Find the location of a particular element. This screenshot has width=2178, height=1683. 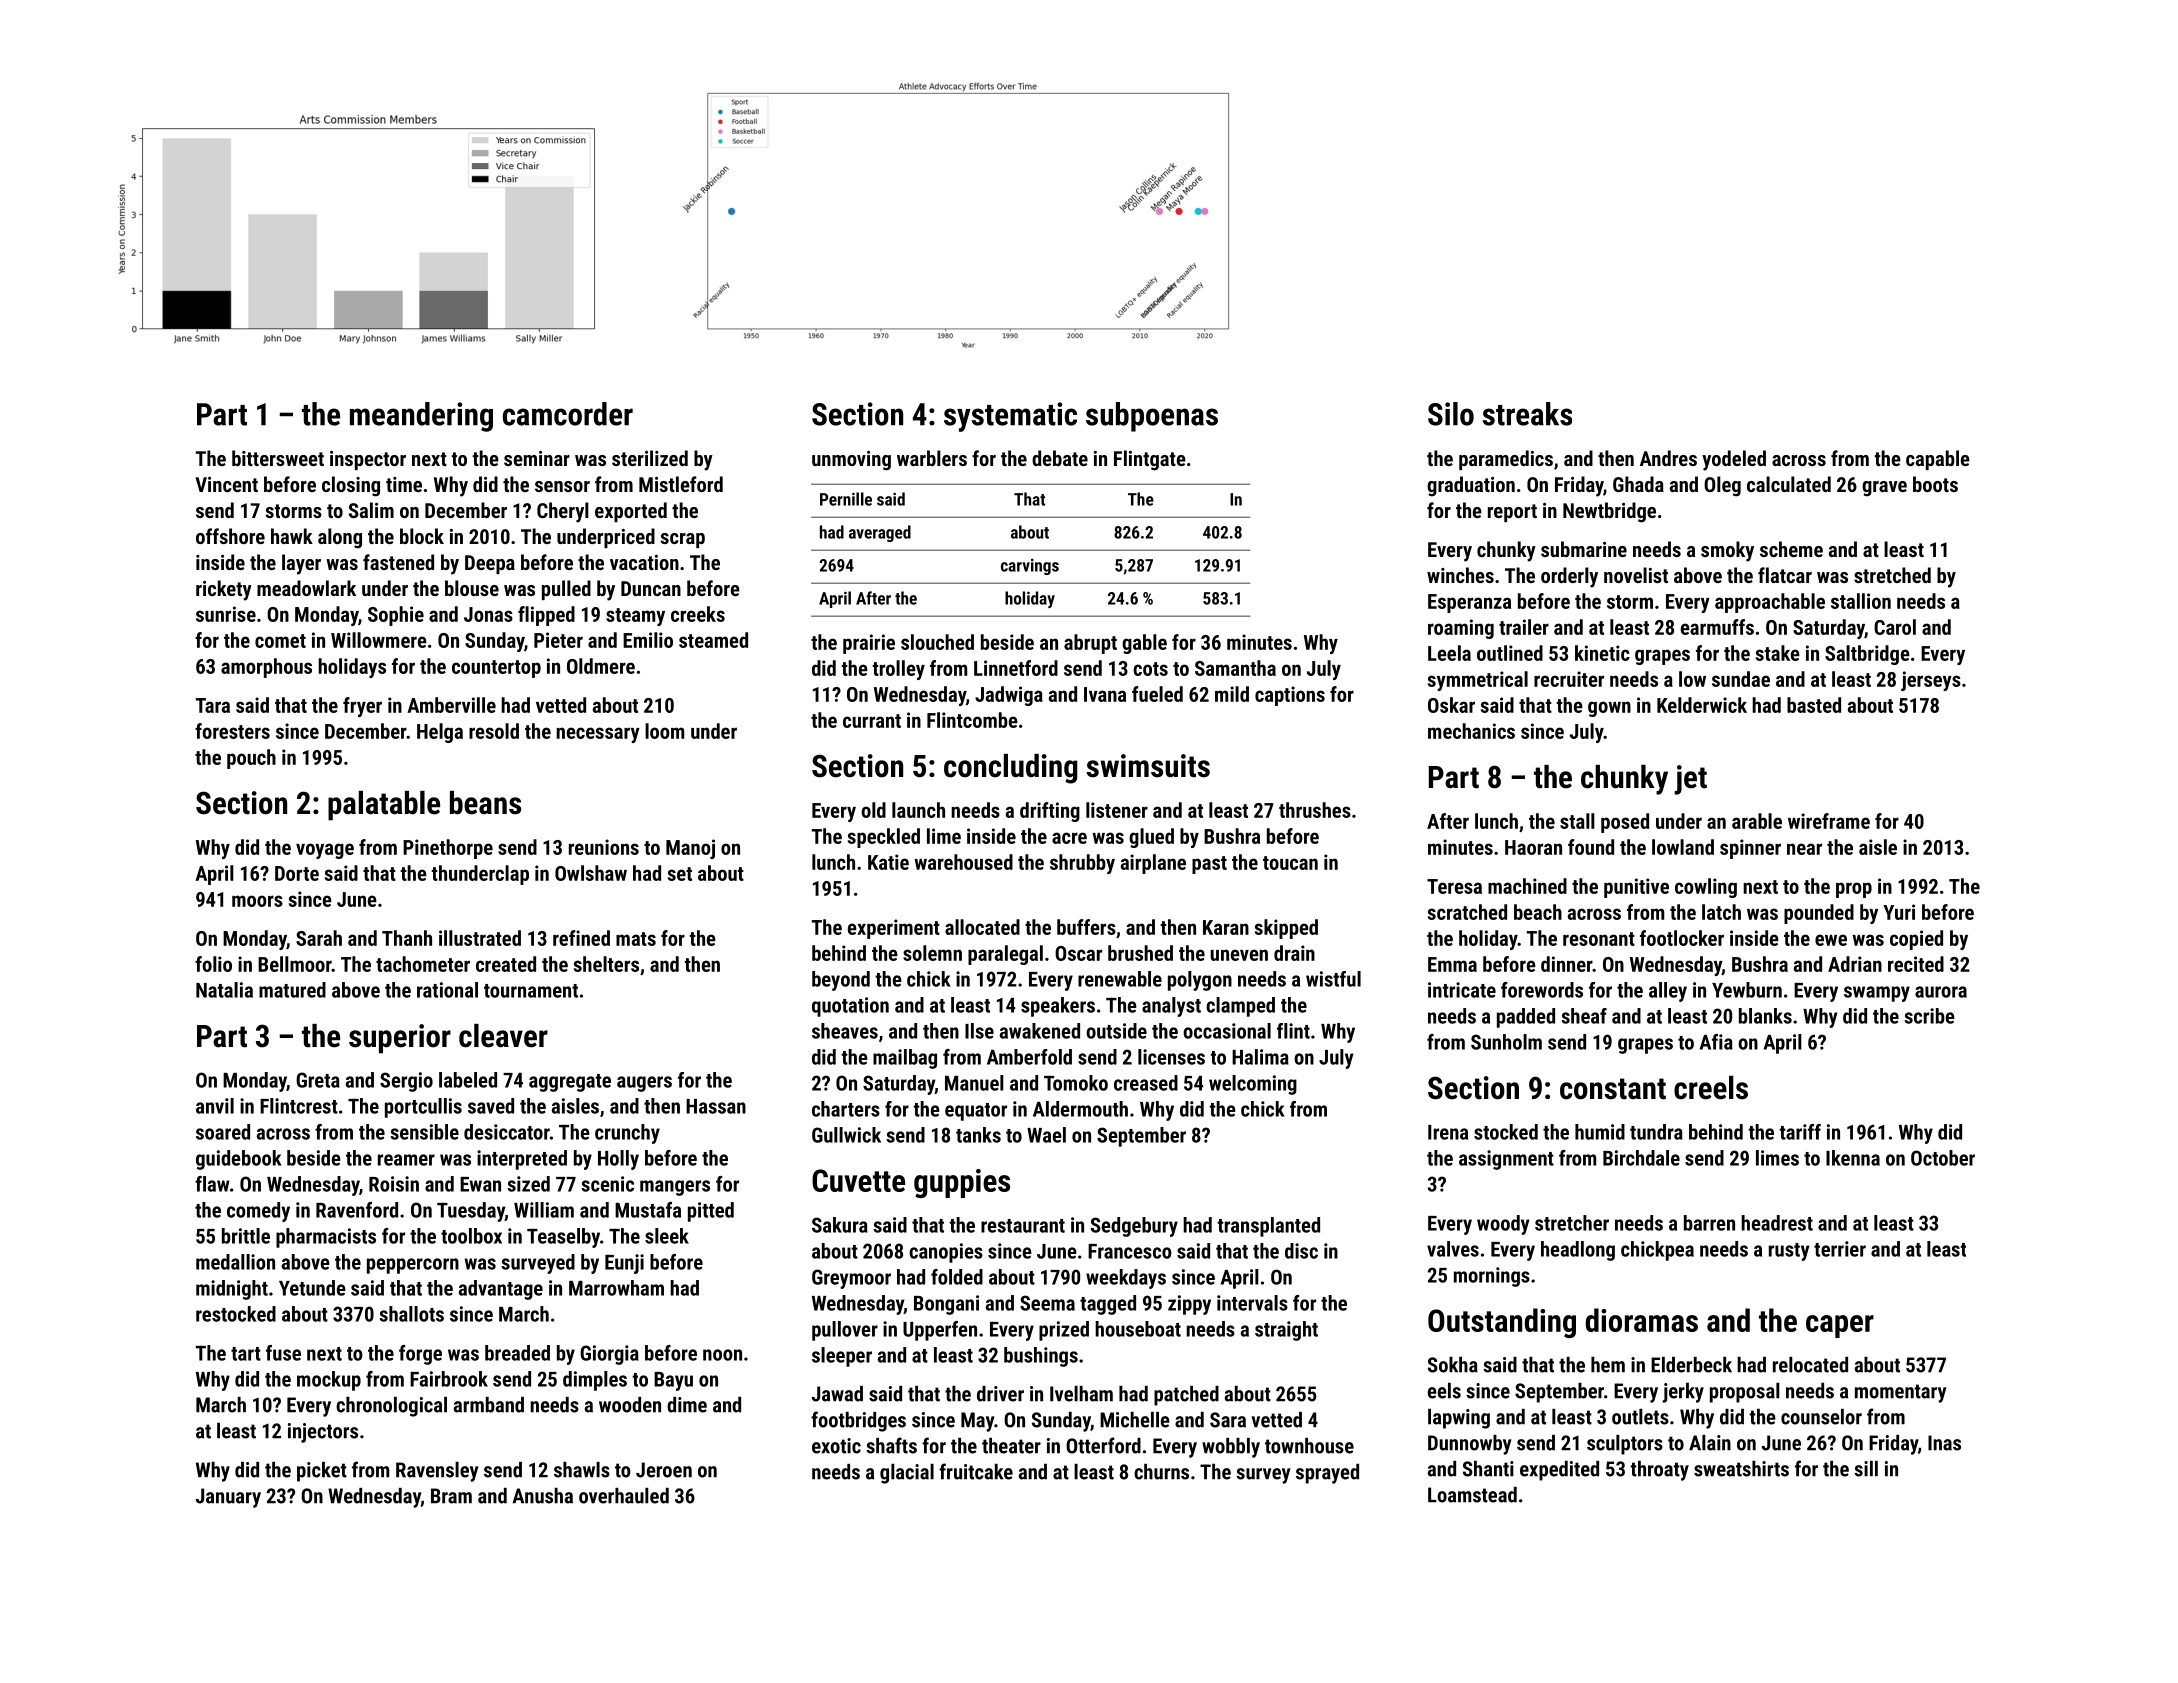

guppies is located at coordinates (962, 1183).
